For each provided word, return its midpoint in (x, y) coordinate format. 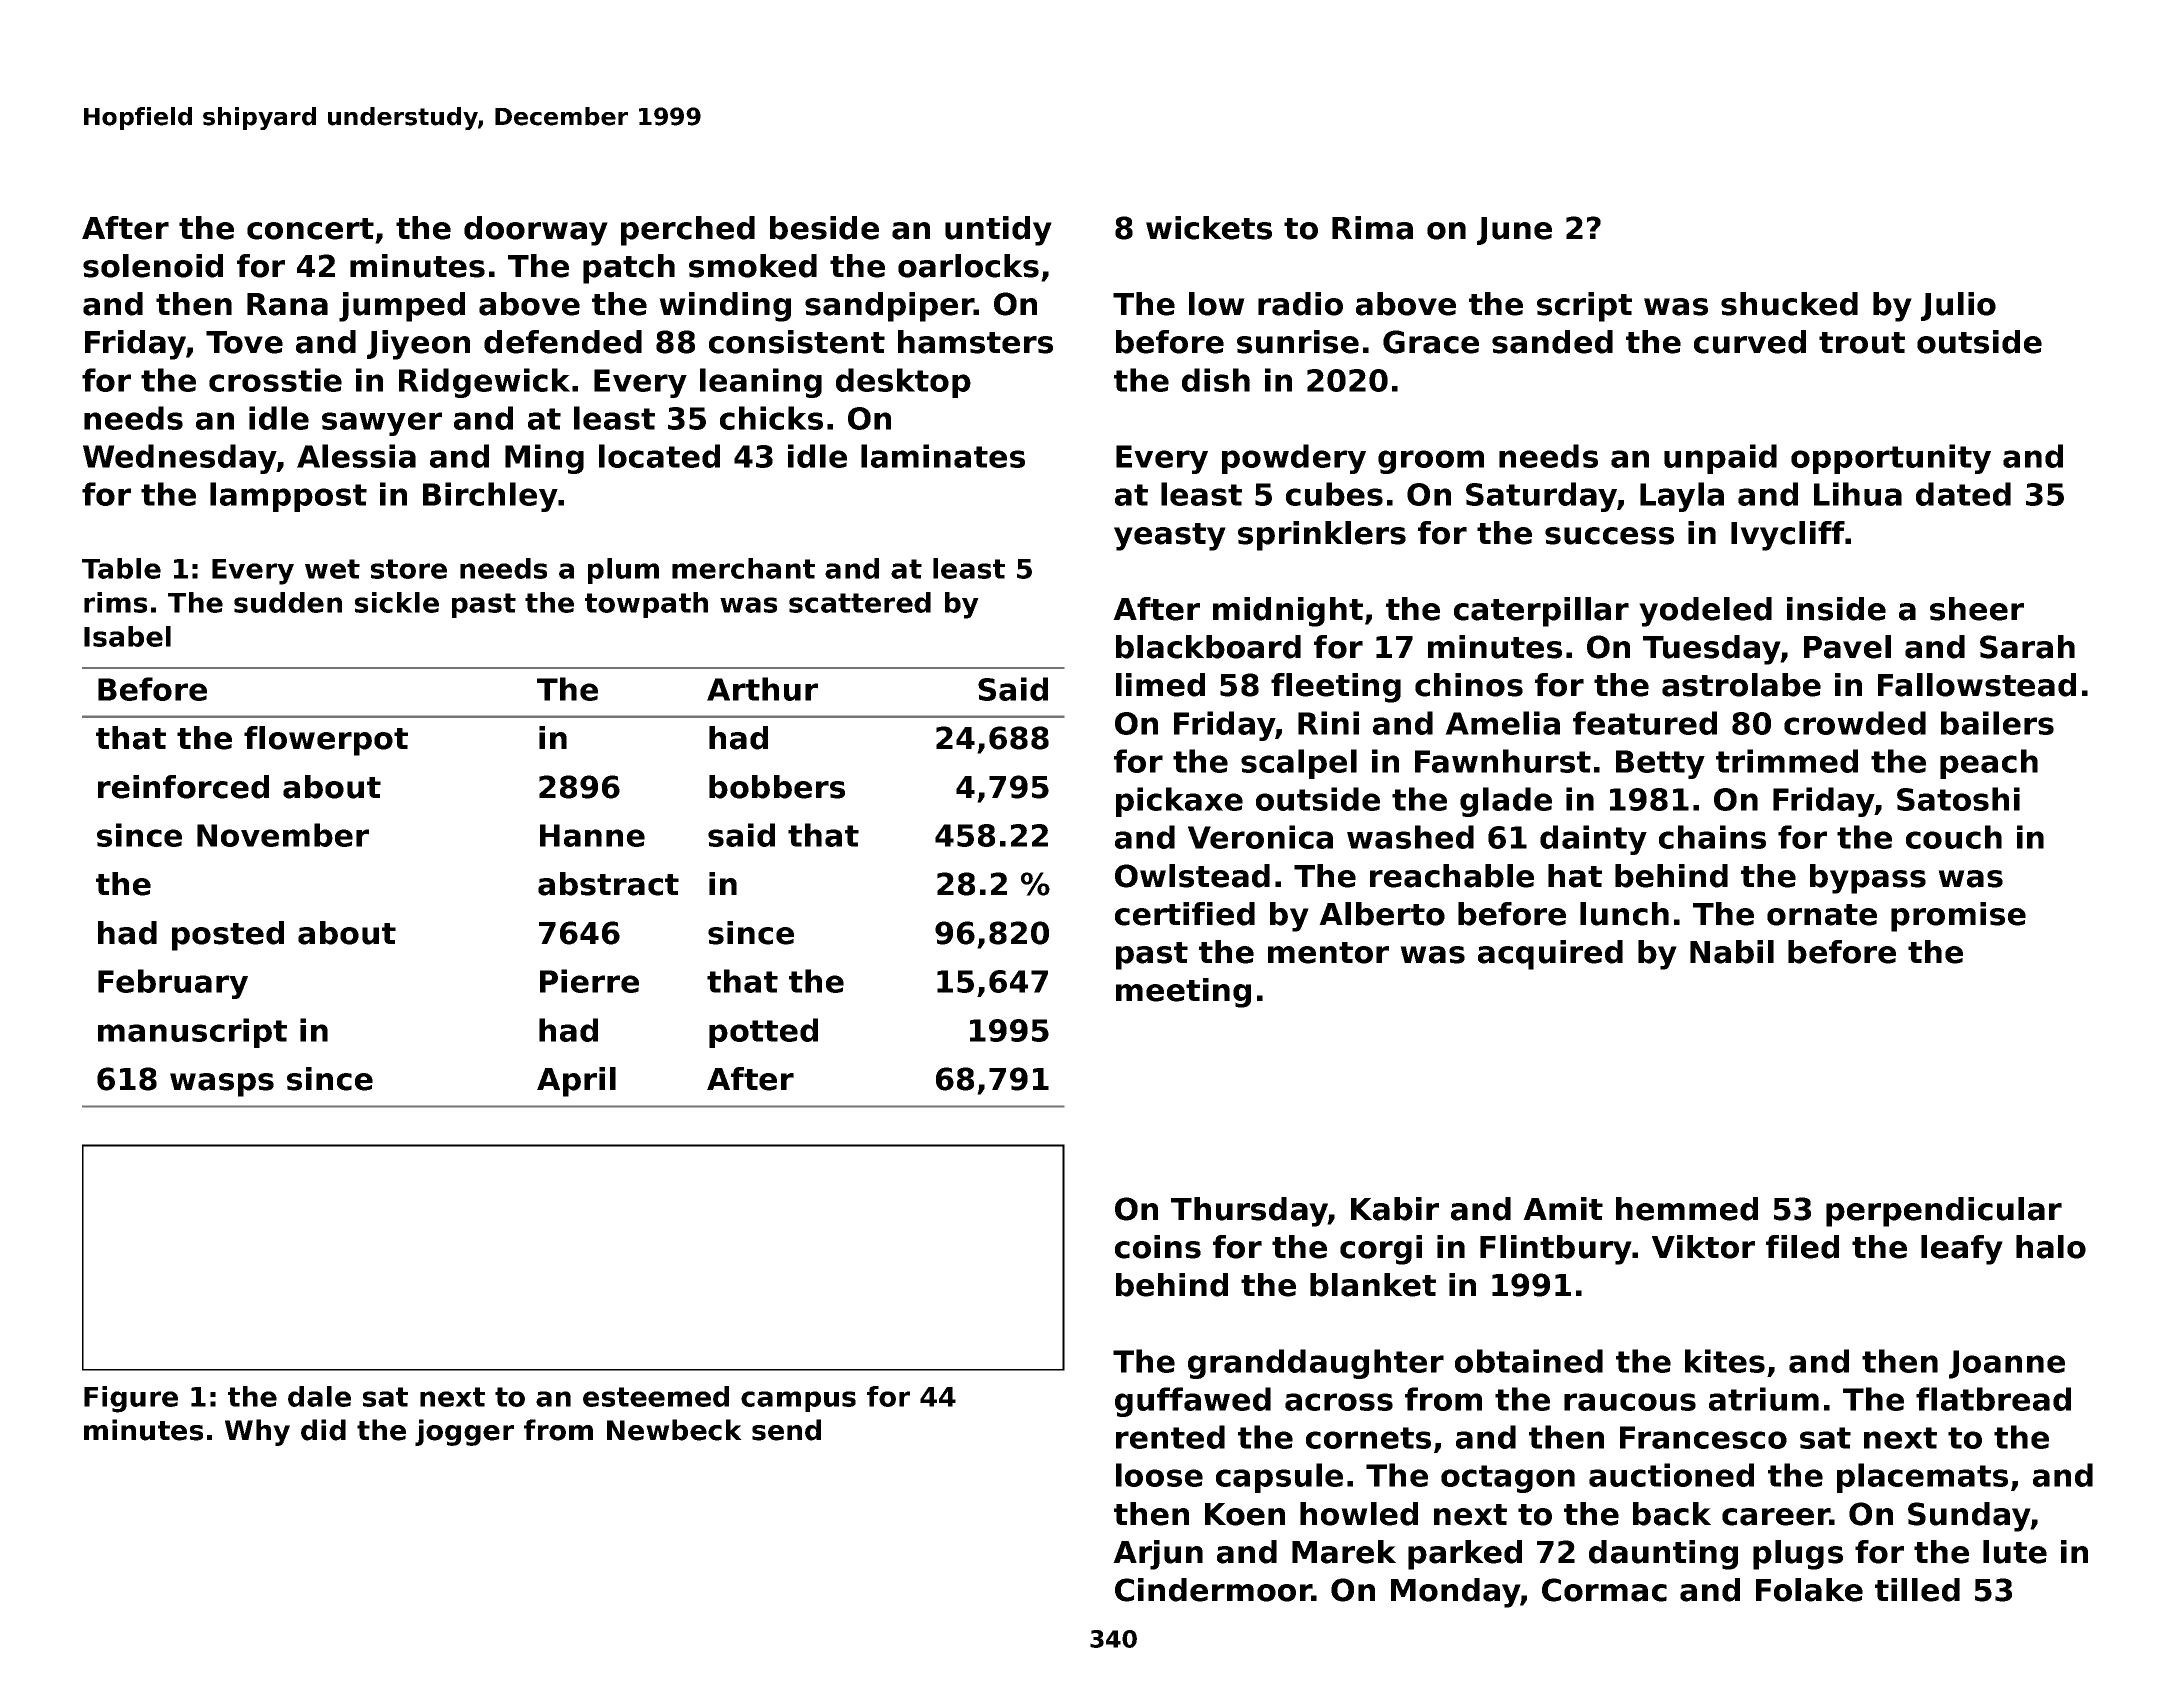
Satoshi (1958, 799)
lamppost (288, 497)
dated (1963, 494)
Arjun (1158, 1555)
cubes (1334, 494)
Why (257, 1432)
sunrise (1298, 342)
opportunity (1891, 459)
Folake (1809, 1590)
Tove (244, 342)
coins (1158, 1247)
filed (1802, 1247)
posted (228, 936)
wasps (222, 1085)
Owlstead (1192, 876)
